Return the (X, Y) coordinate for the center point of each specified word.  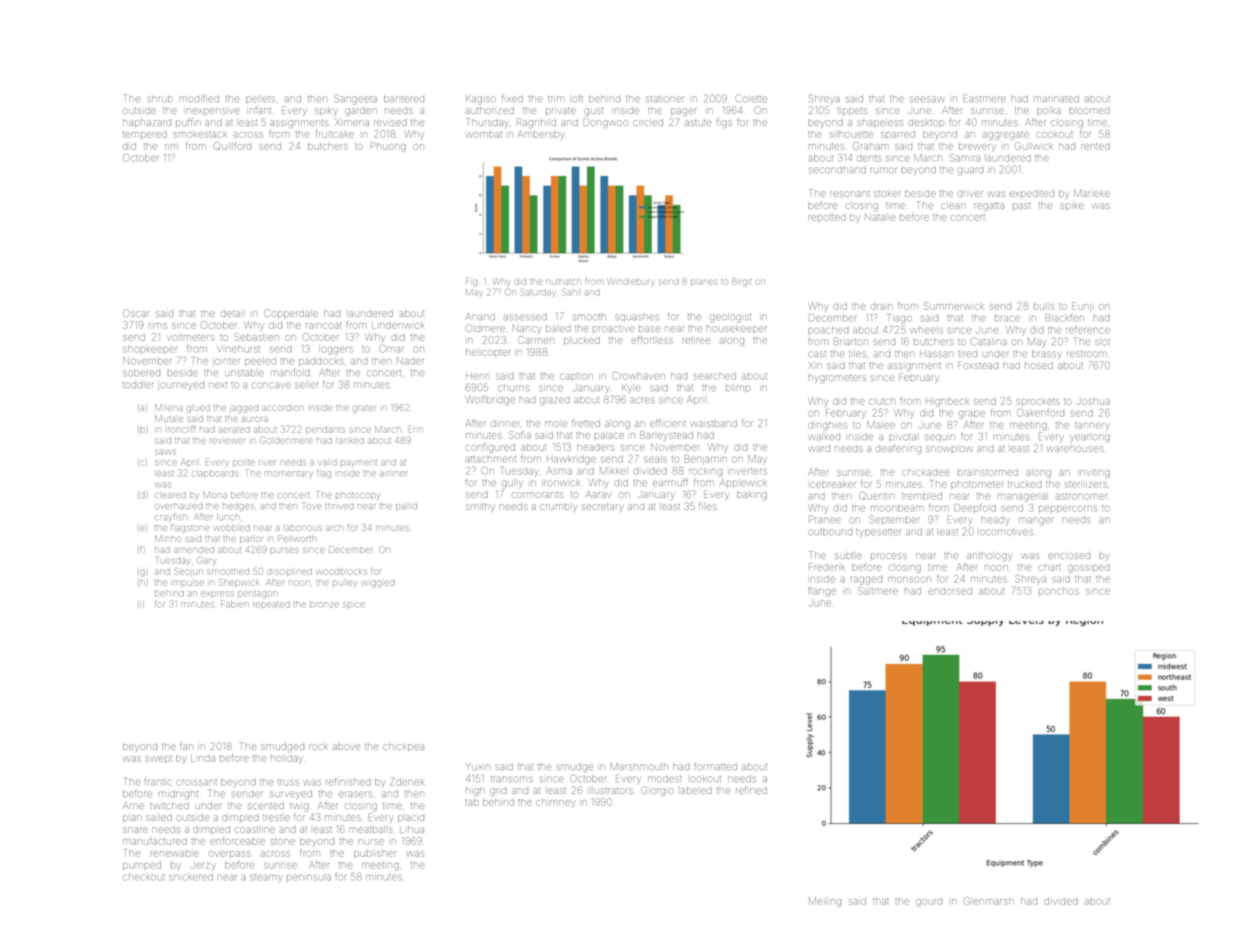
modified (199, 98)
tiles (857, 354)
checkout (143, 877)
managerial (1023, 498)
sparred (898, 135)
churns (513, 388)
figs (724, 124)
